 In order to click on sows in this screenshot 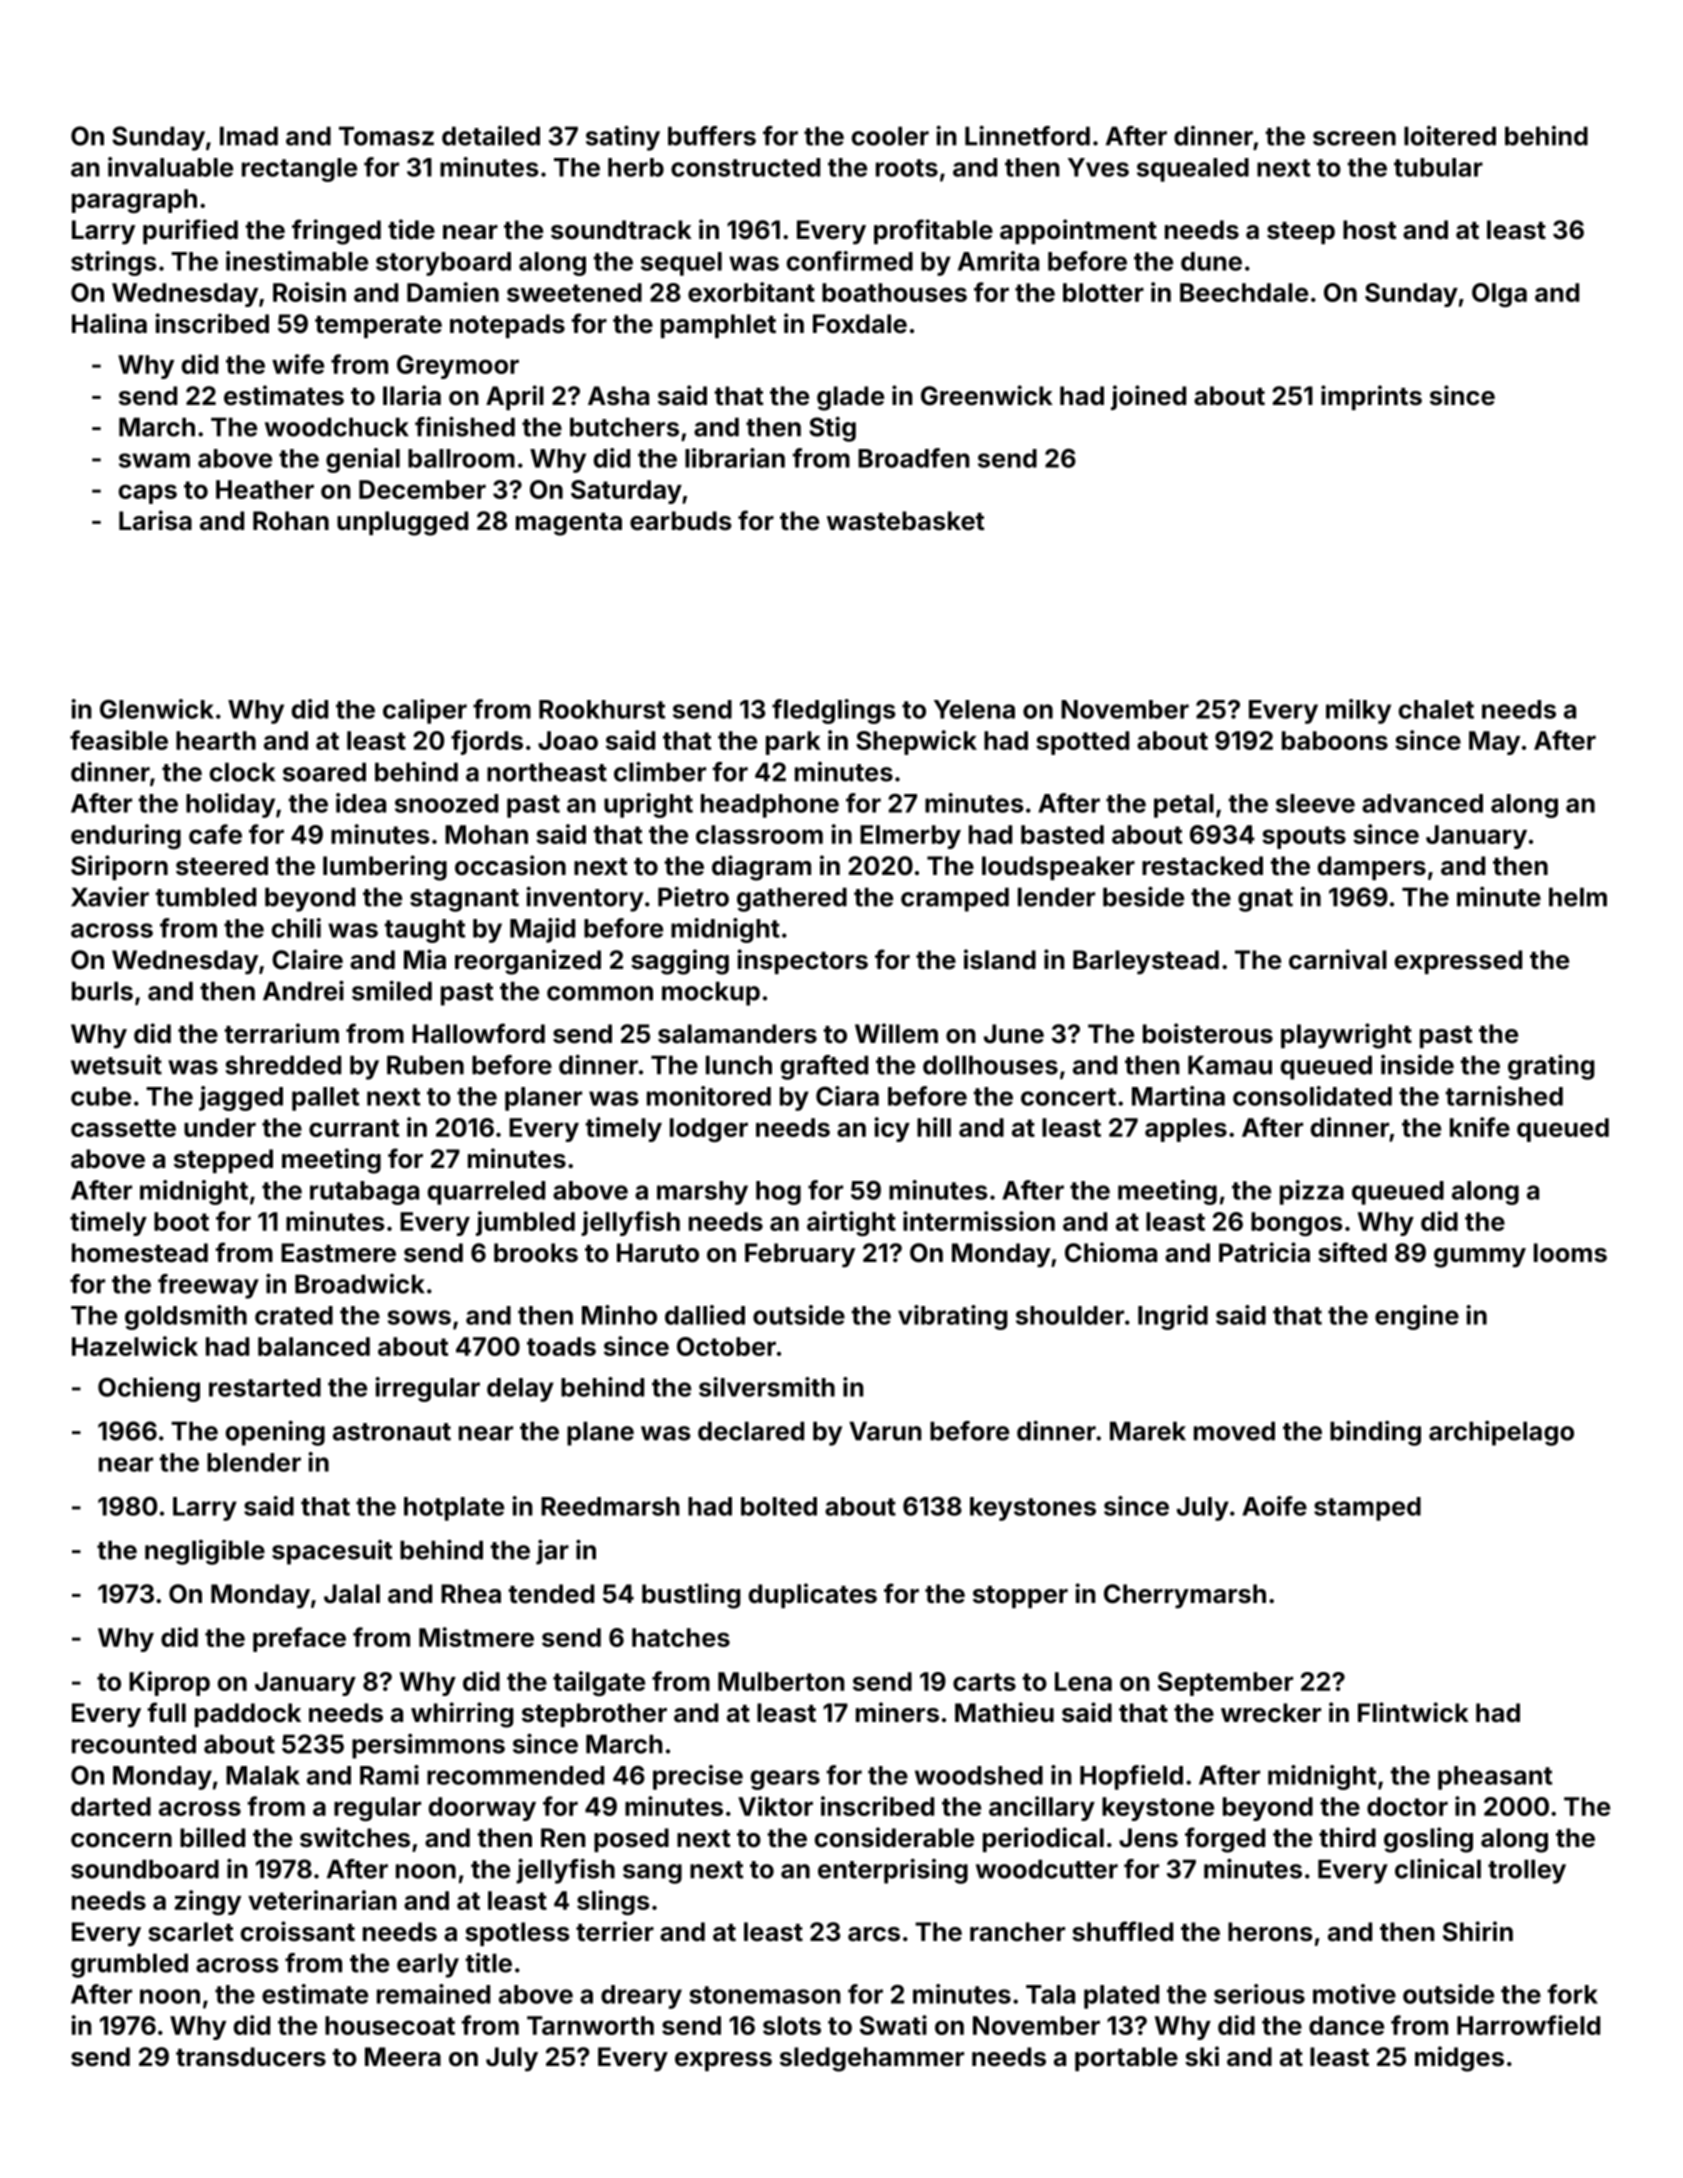, I will do `click(419, 1317)`.
